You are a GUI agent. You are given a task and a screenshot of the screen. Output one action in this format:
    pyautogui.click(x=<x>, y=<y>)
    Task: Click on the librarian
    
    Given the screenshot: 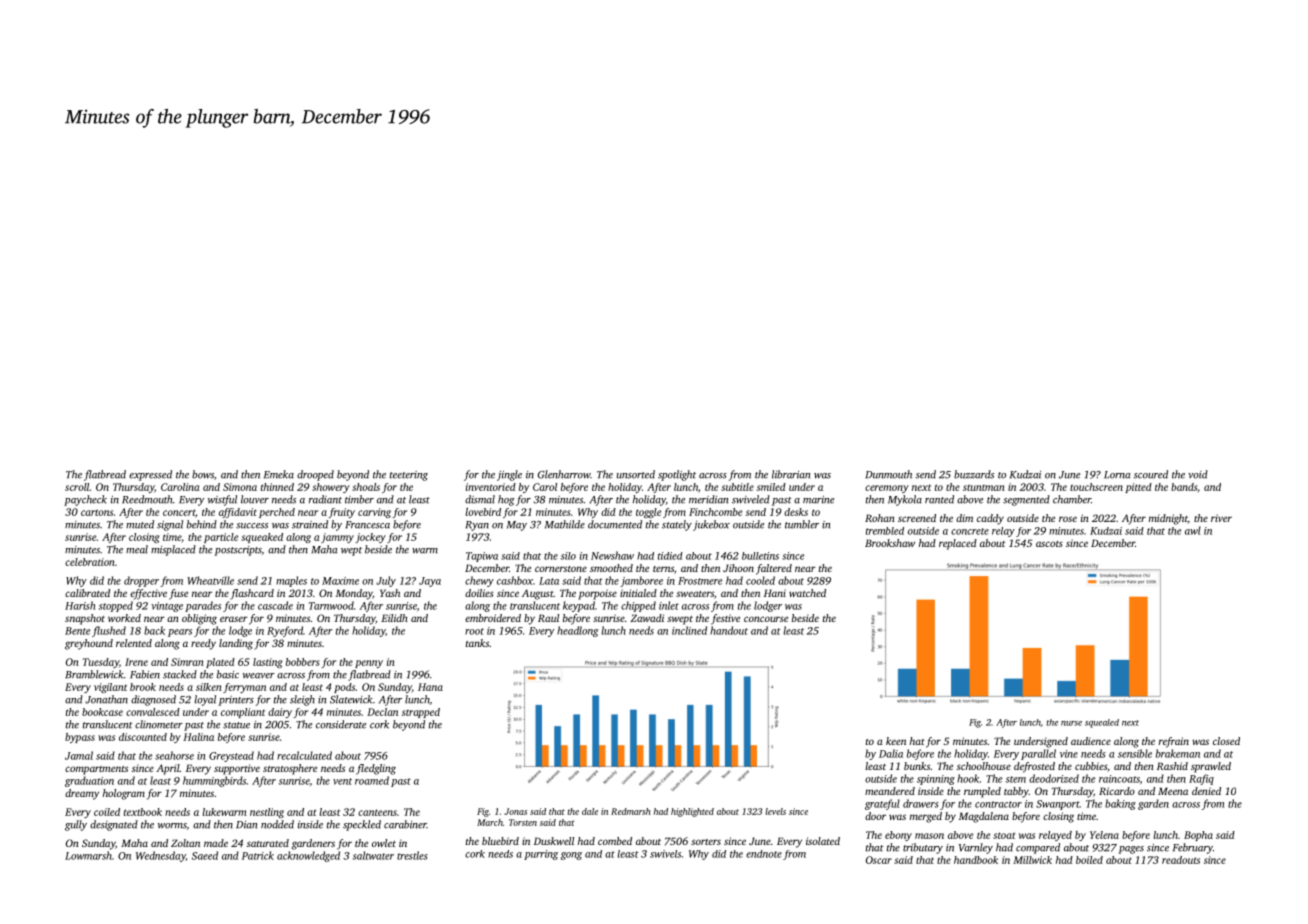 What is the action you would take?
    pyautogui.click(x=791, y=474)
